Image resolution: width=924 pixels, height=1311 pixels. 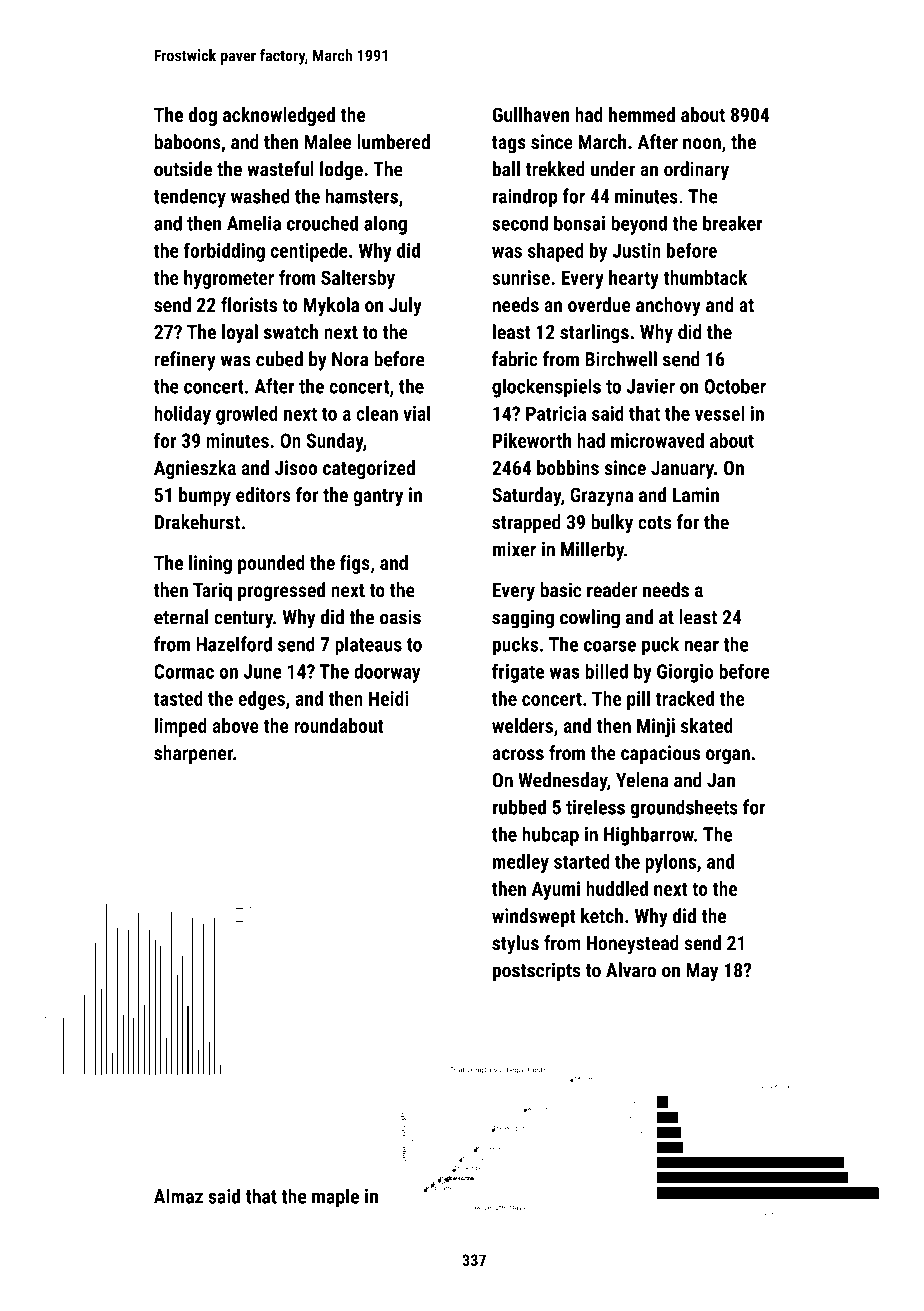 I want to click on groundsheets, so click(x=684, y=809).
